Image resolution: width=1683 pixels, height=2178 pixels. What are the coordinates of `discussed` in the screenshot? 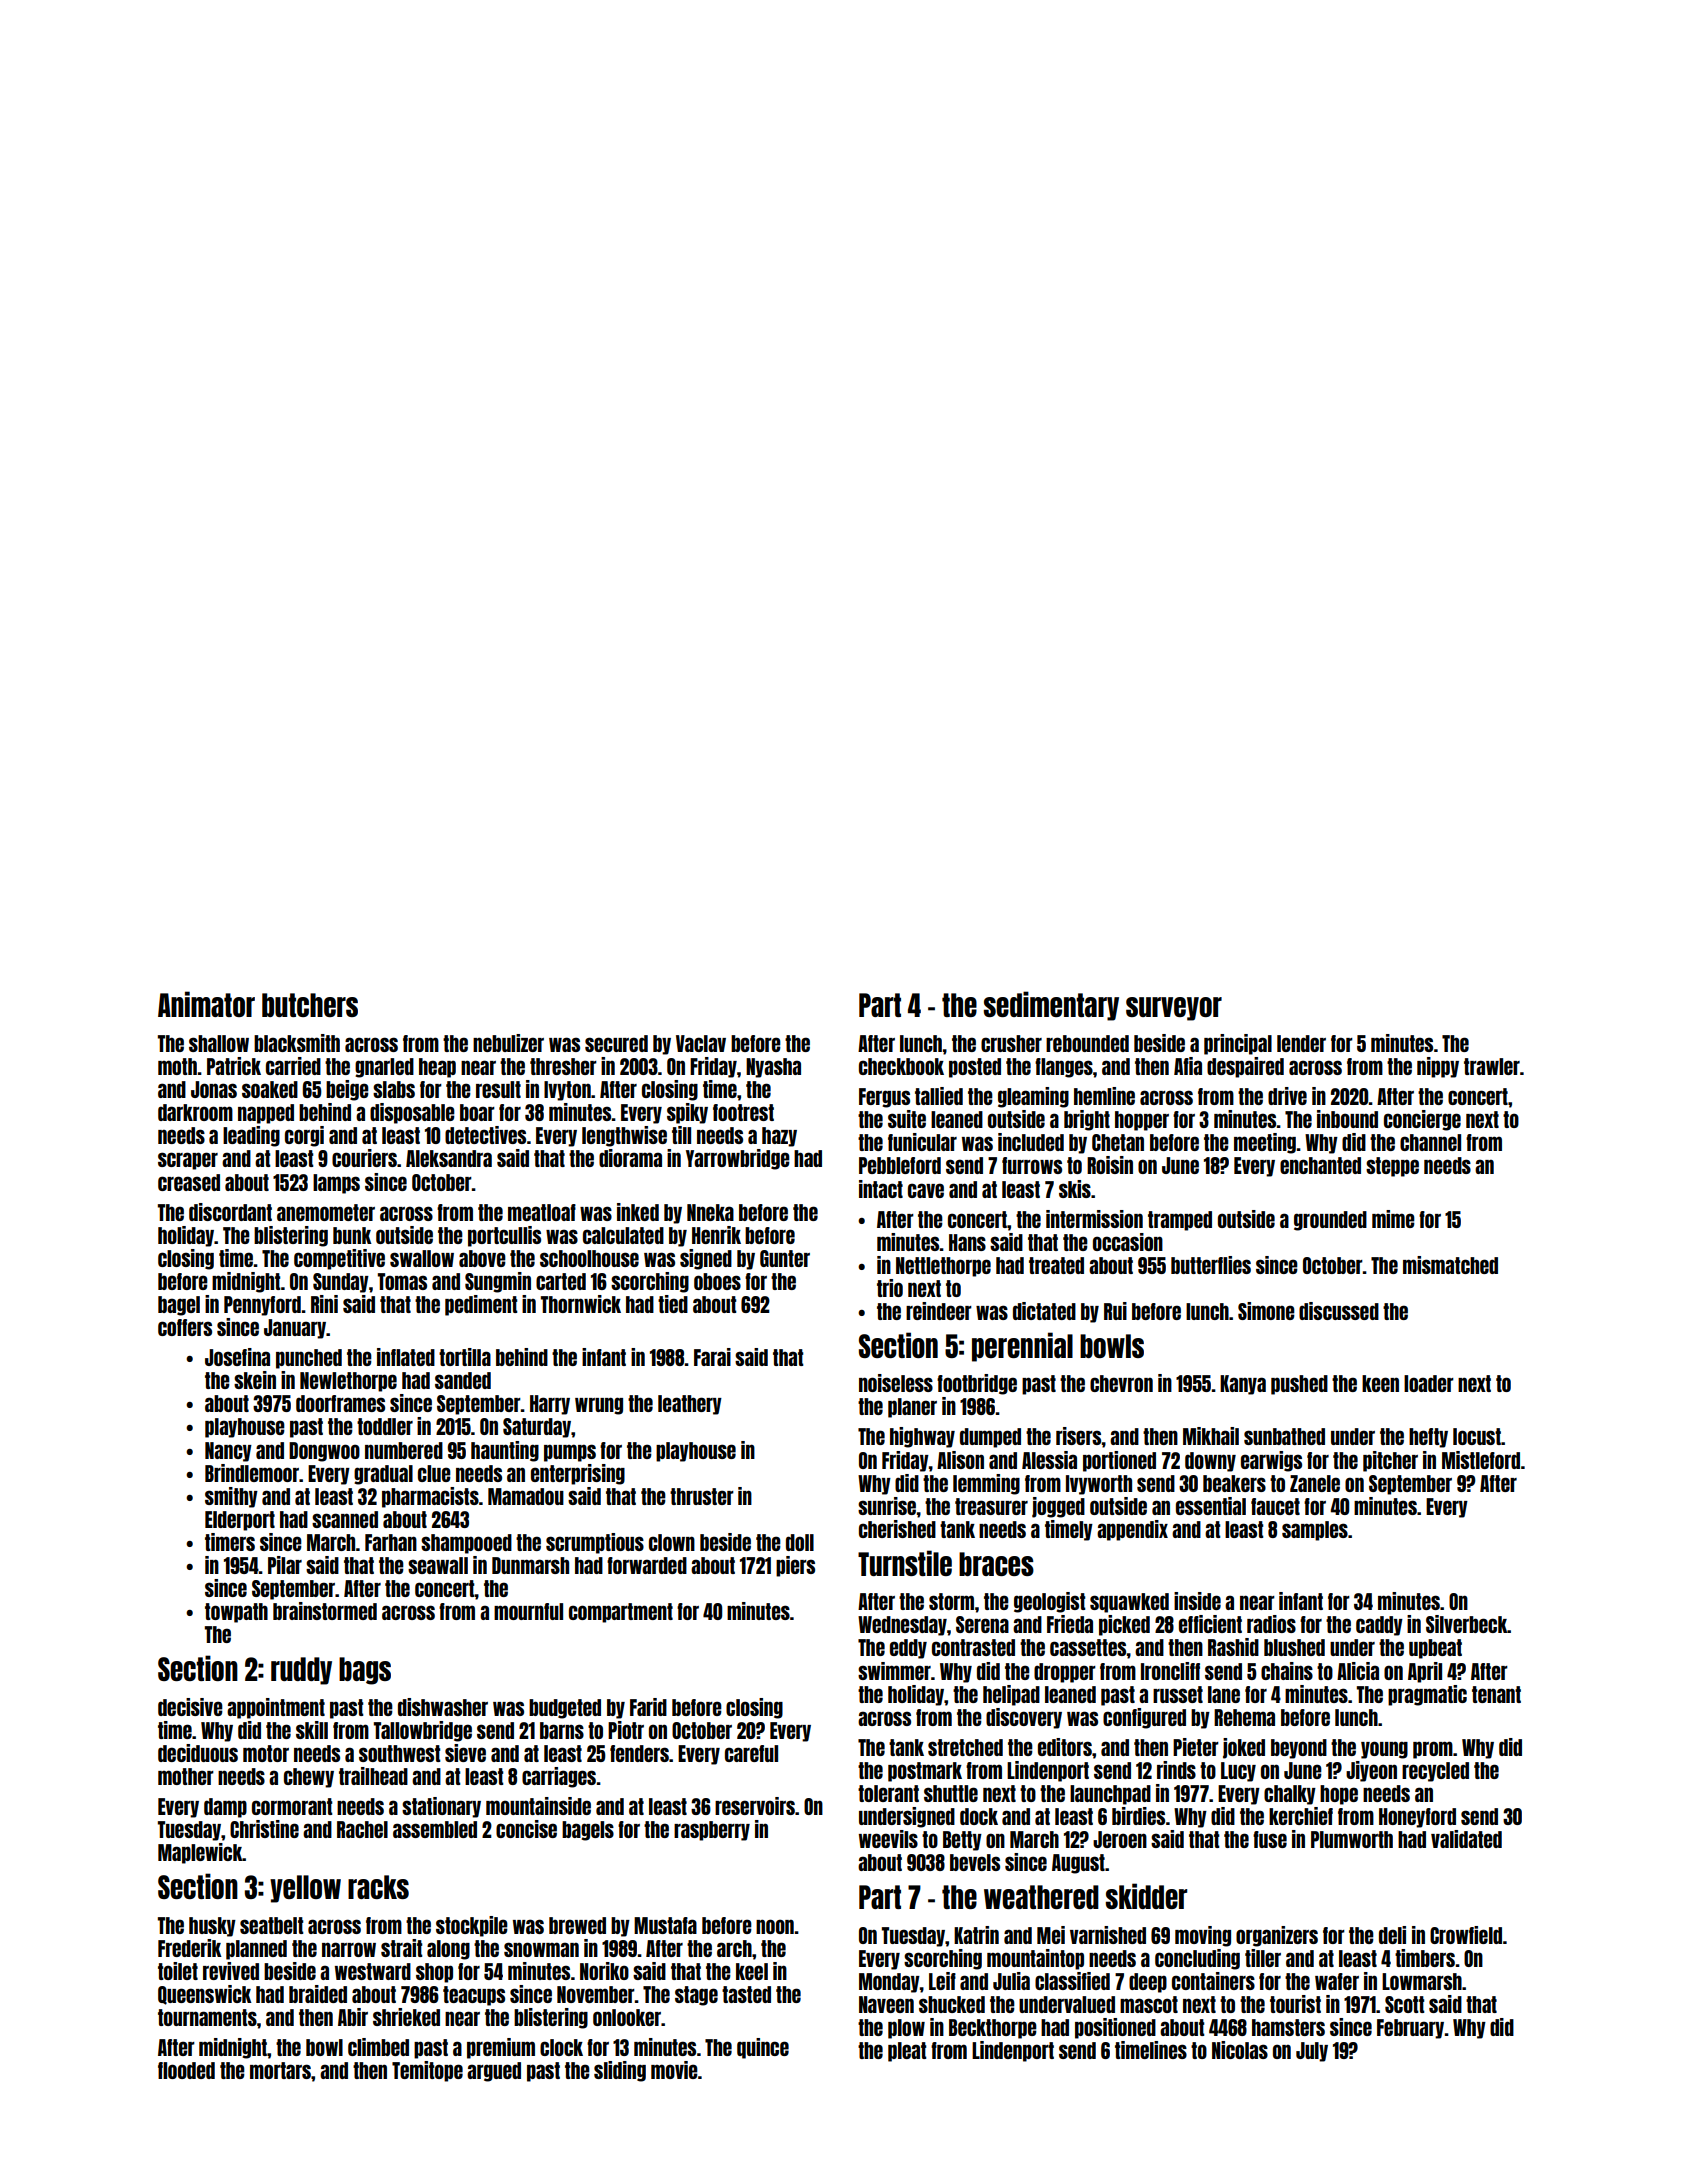 It's located at (1339, 1311).
